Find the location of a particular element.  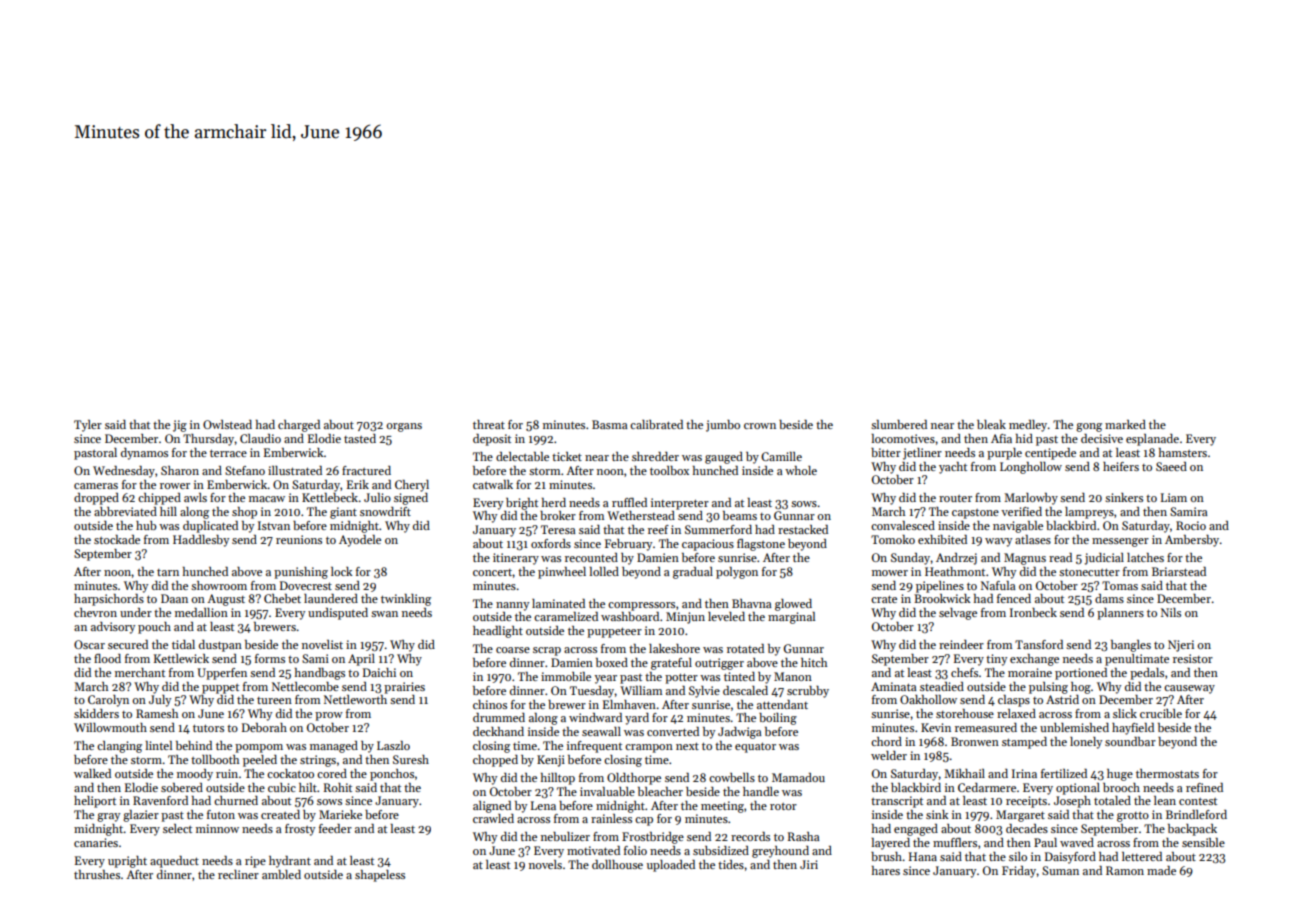

Rocio is located at coordinates (1191, 525).
